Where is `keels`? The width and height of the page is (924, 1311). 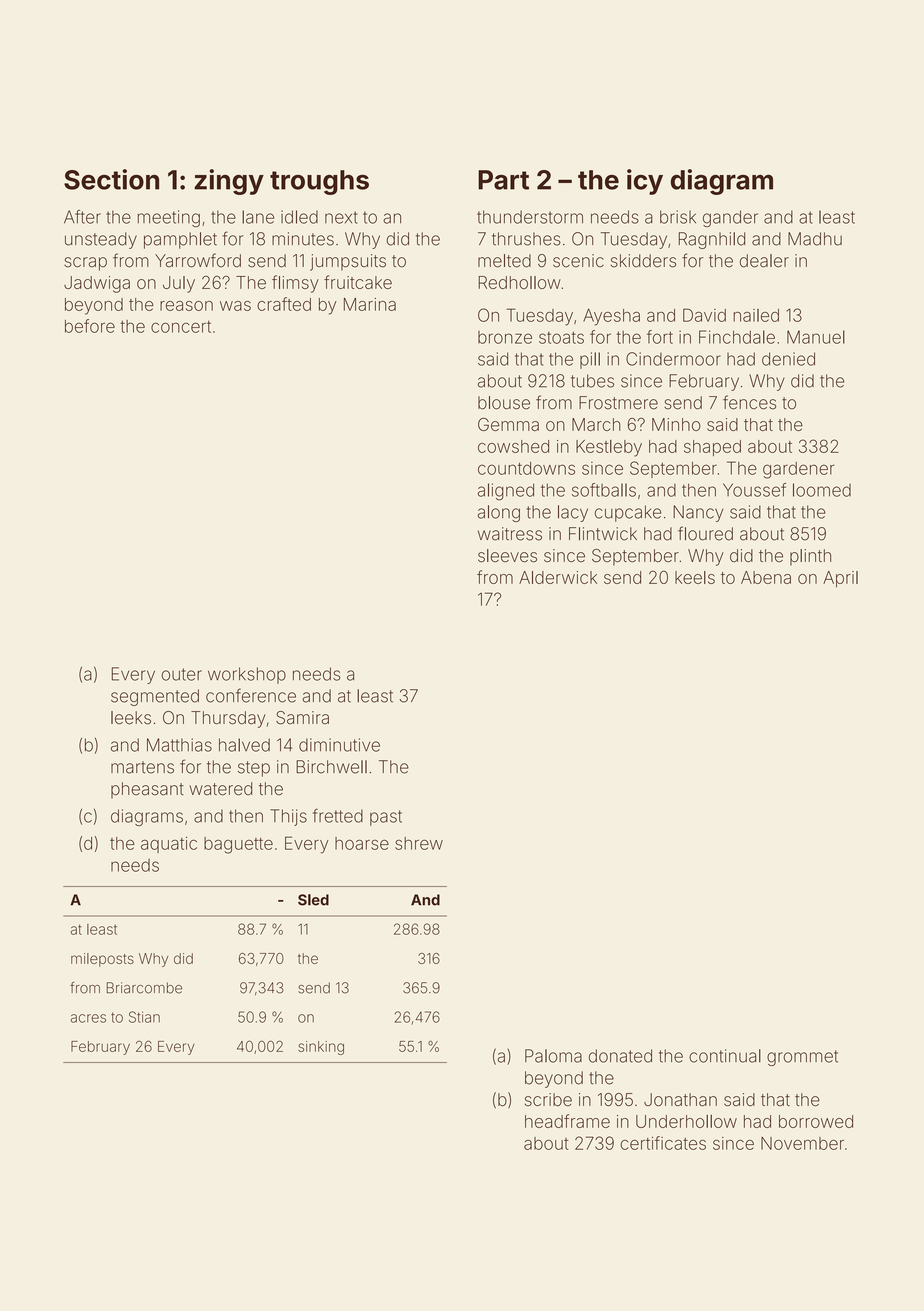
keels is located at coordinates (695, 577).
